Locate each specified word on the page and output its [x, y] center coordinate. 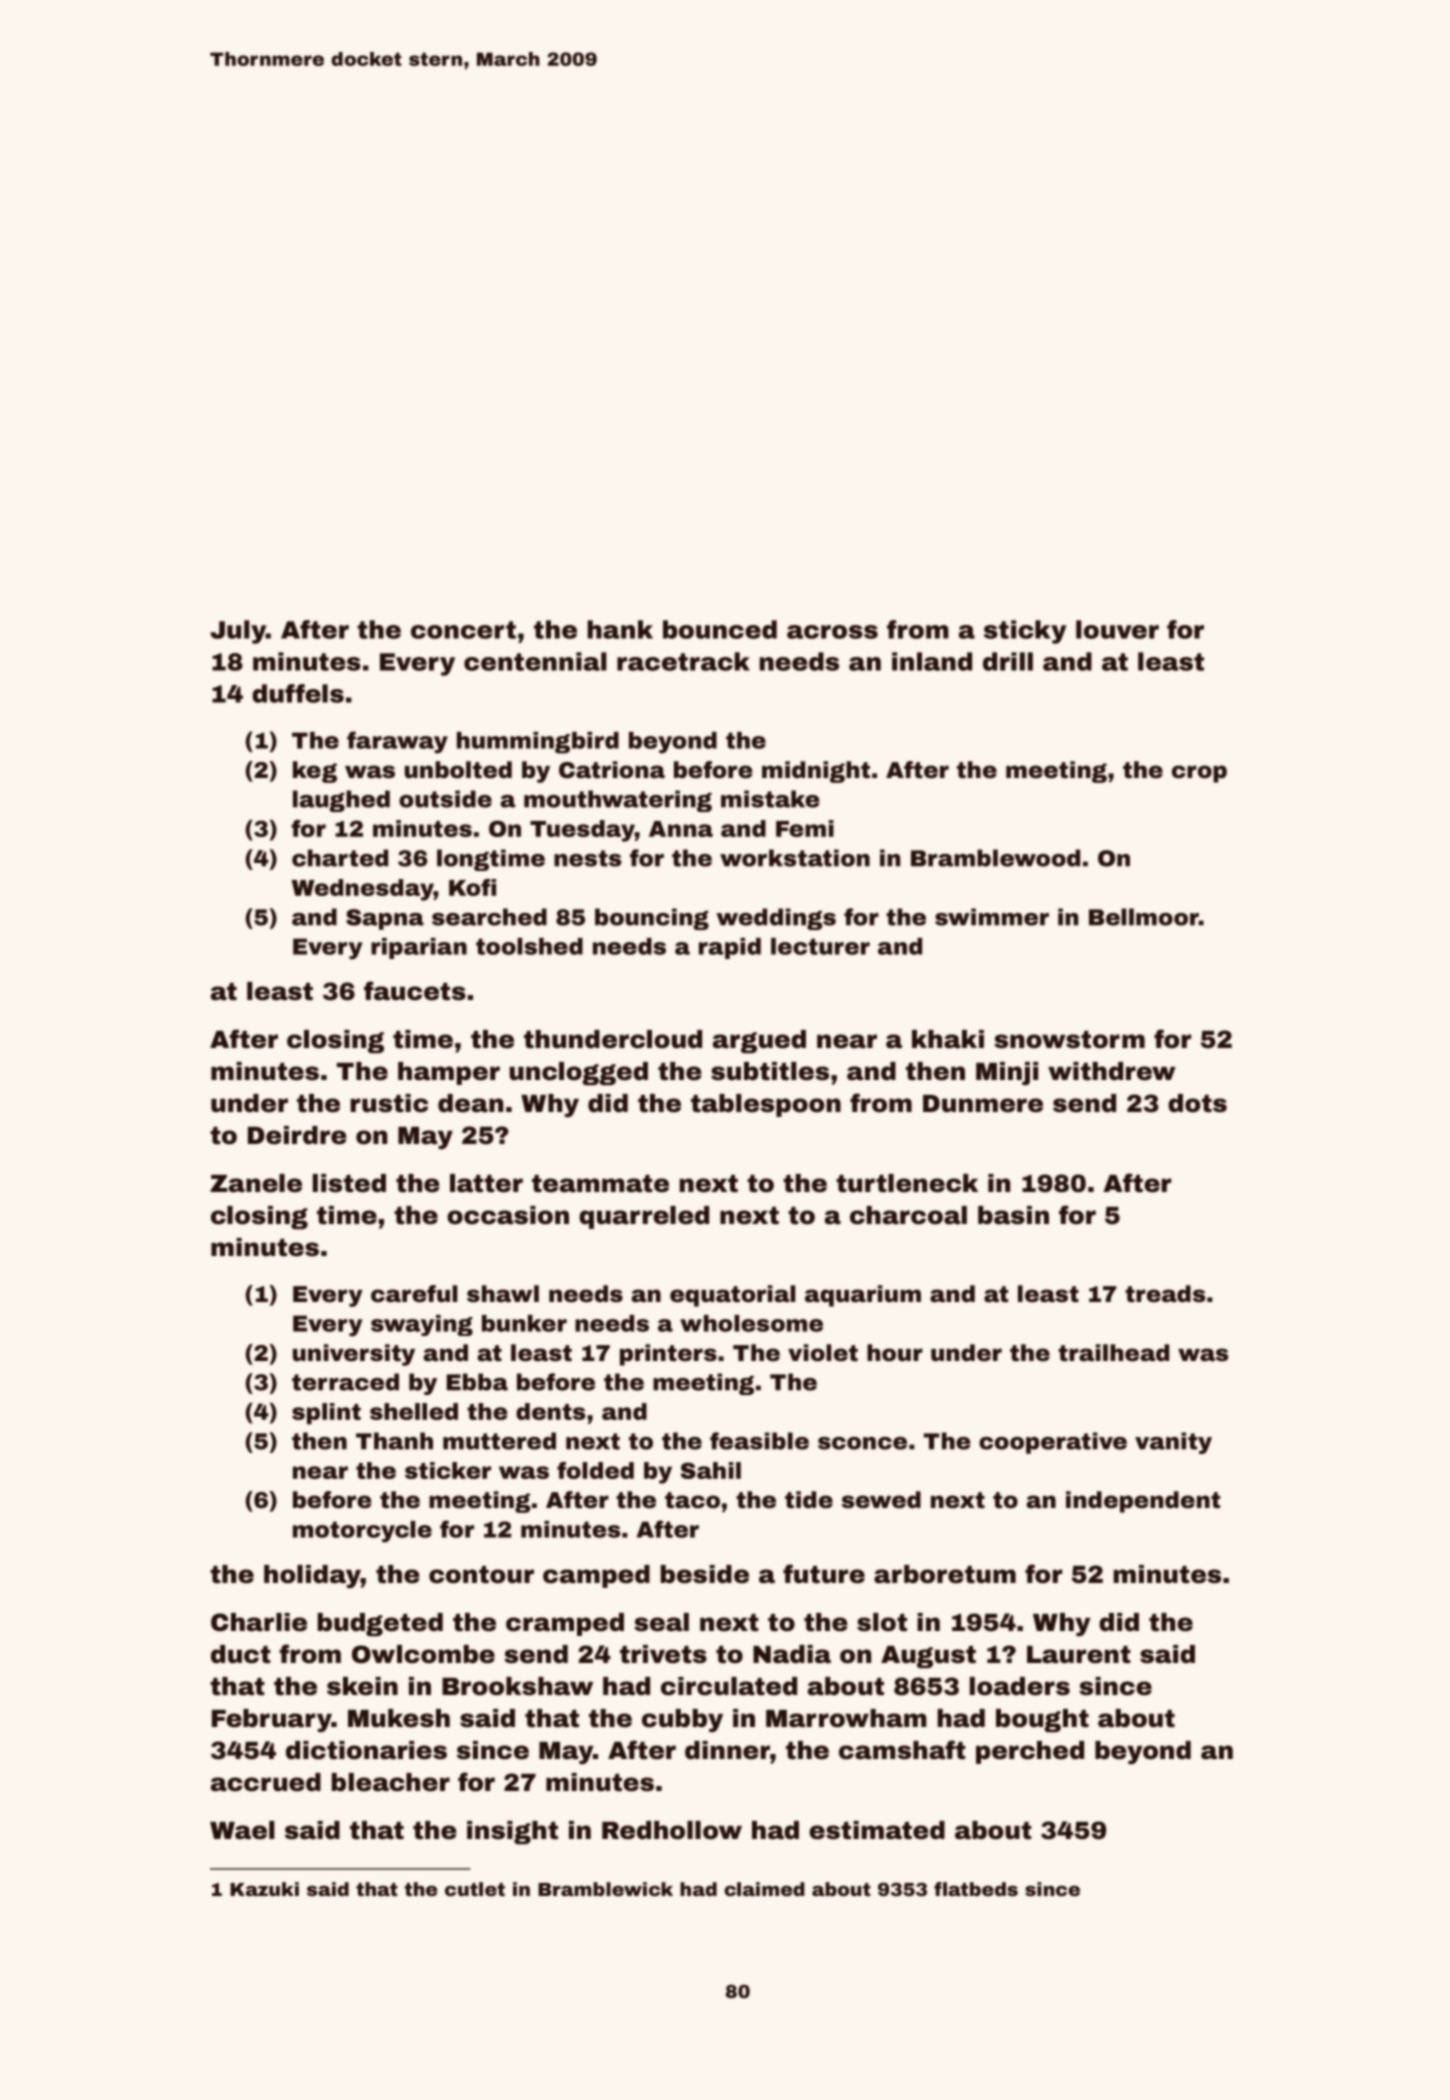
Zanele [256, 1183]
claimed [764, 1889]
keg [315, 772]
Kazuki [264, 1889]
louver [1117, 629]
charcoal [908, 1215]
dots [1197, 1103]
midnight [816, 772]
